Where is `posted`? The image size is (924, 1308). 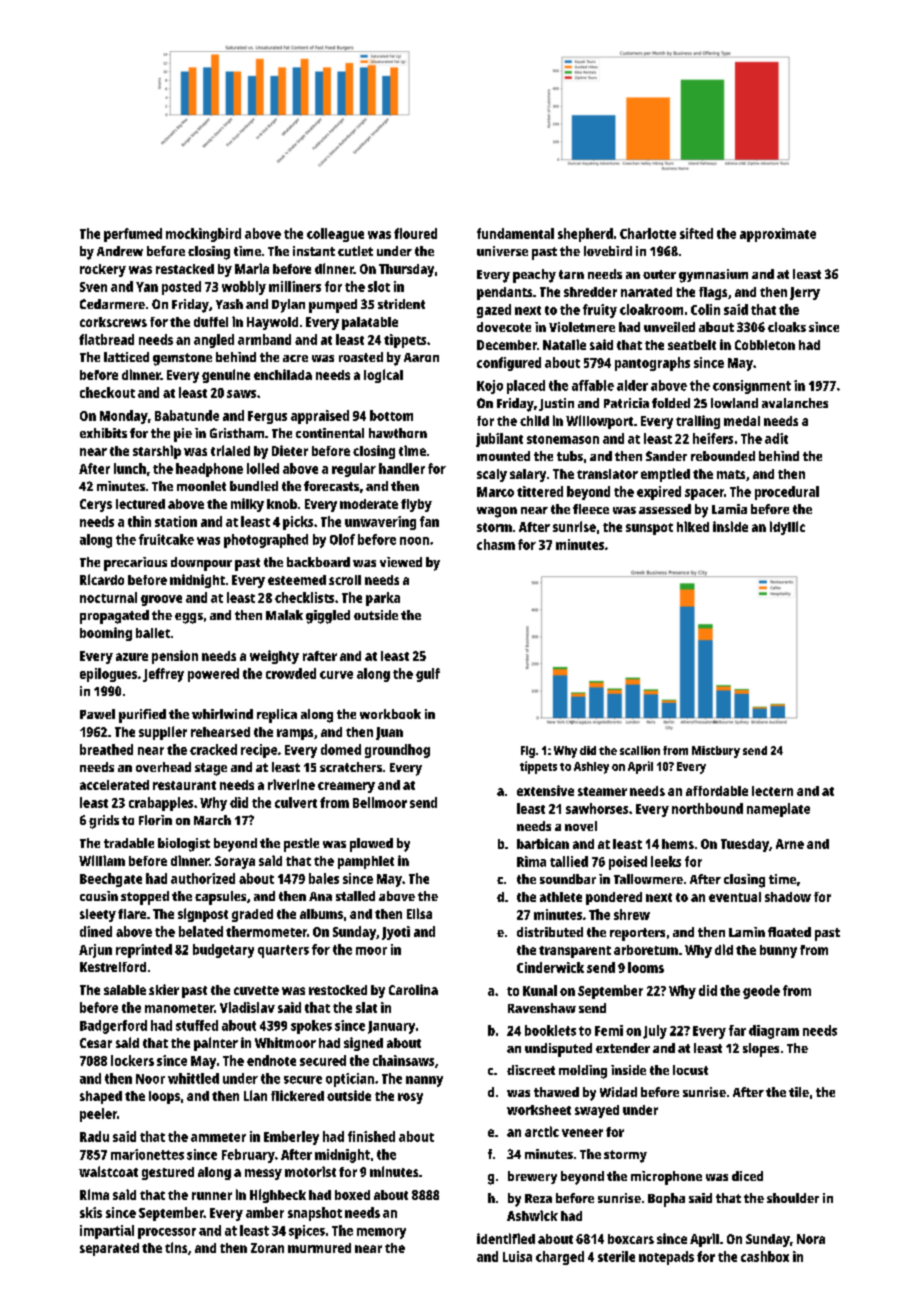
posted is located at coordinates (181, 288).
